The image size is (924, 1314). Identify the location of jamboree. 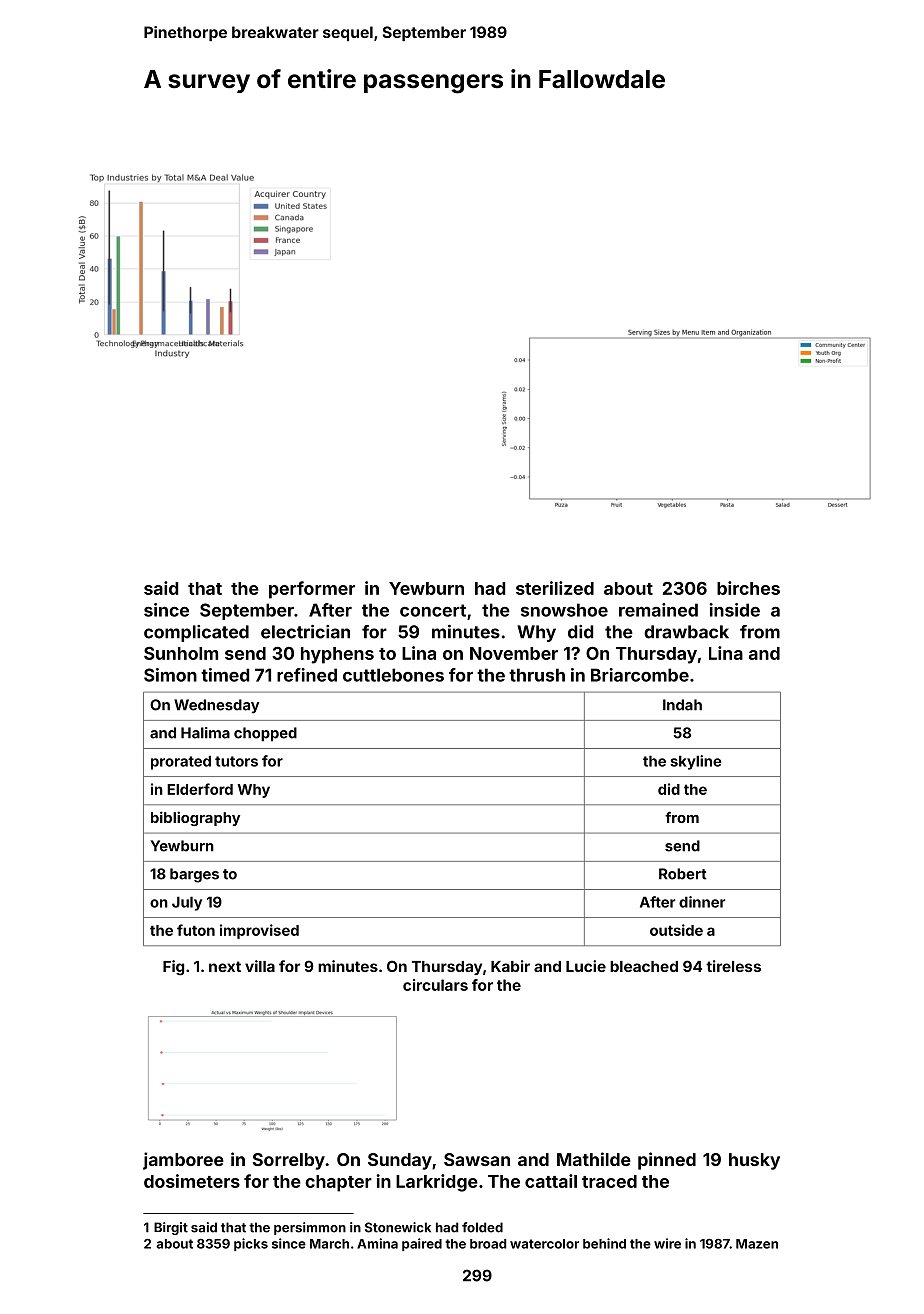
(183, 1161).
